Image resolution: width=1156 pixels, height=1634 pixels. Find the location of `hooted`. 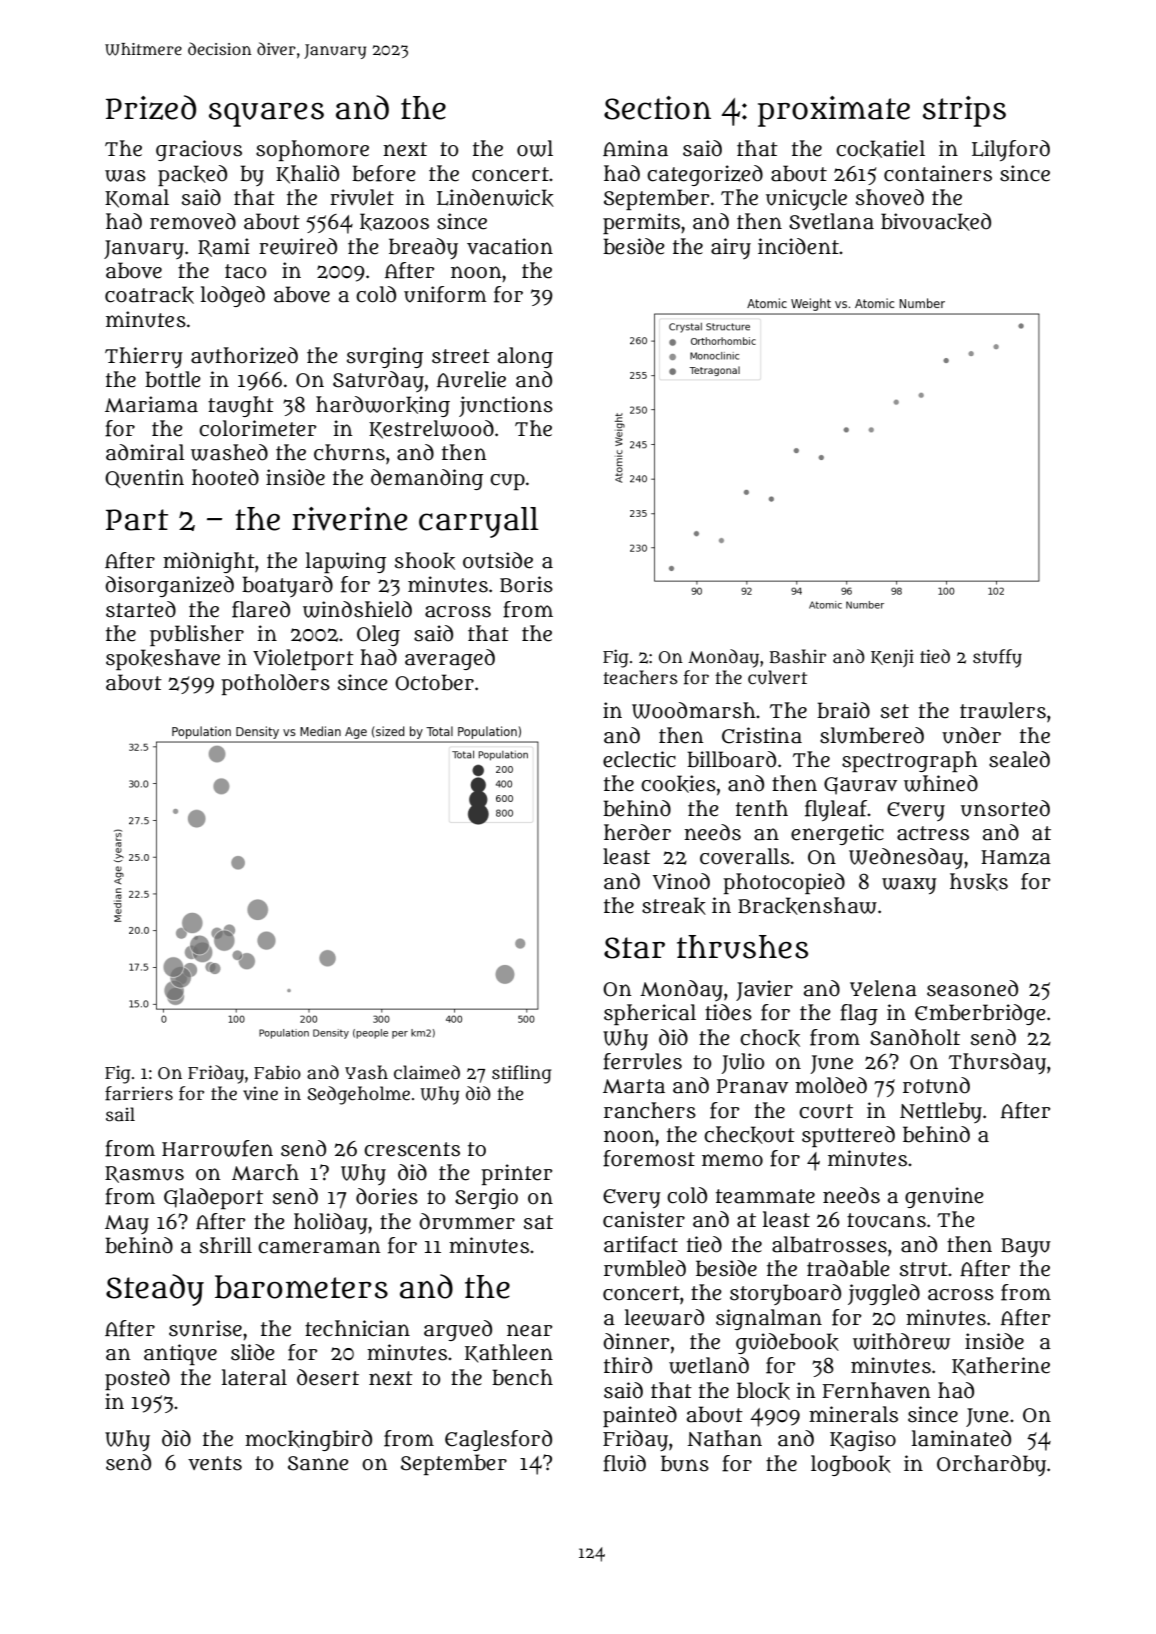

hooted is located at coordinates (225, 477).
